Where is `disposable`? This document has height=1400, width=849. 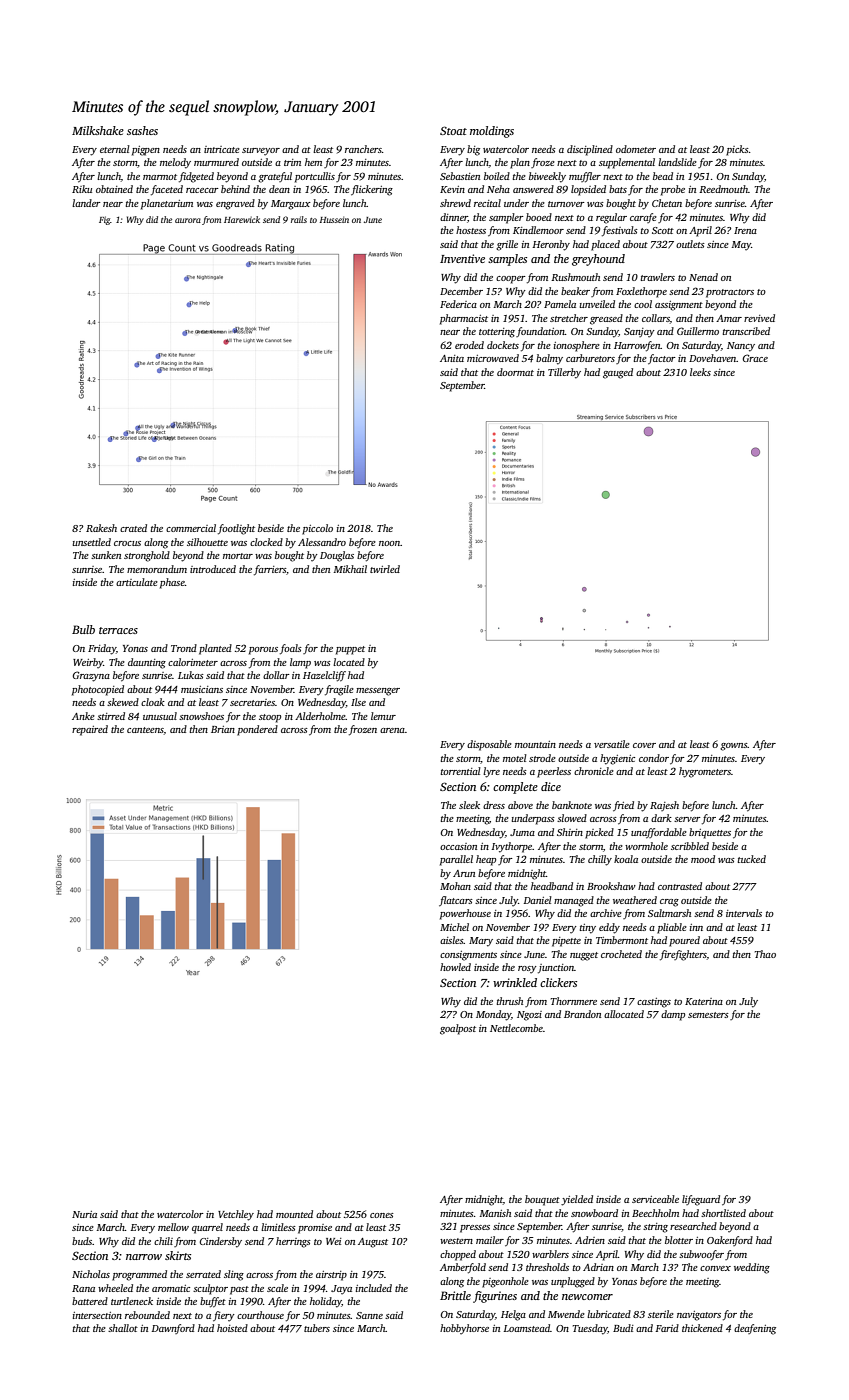 disposable is located at coordinates (489, 745).
